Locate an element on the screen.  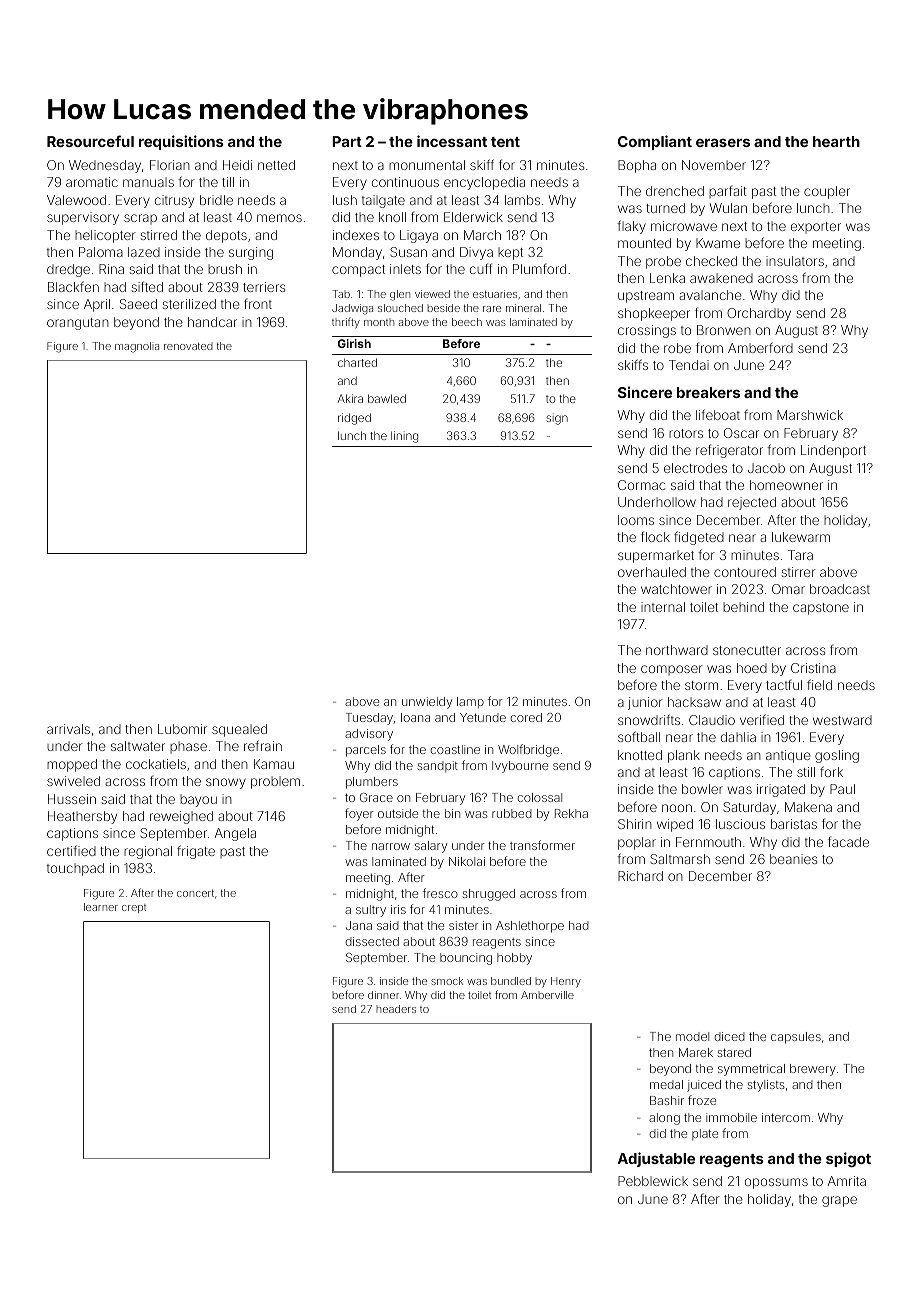
outside is located at coordinates (398, 813).
